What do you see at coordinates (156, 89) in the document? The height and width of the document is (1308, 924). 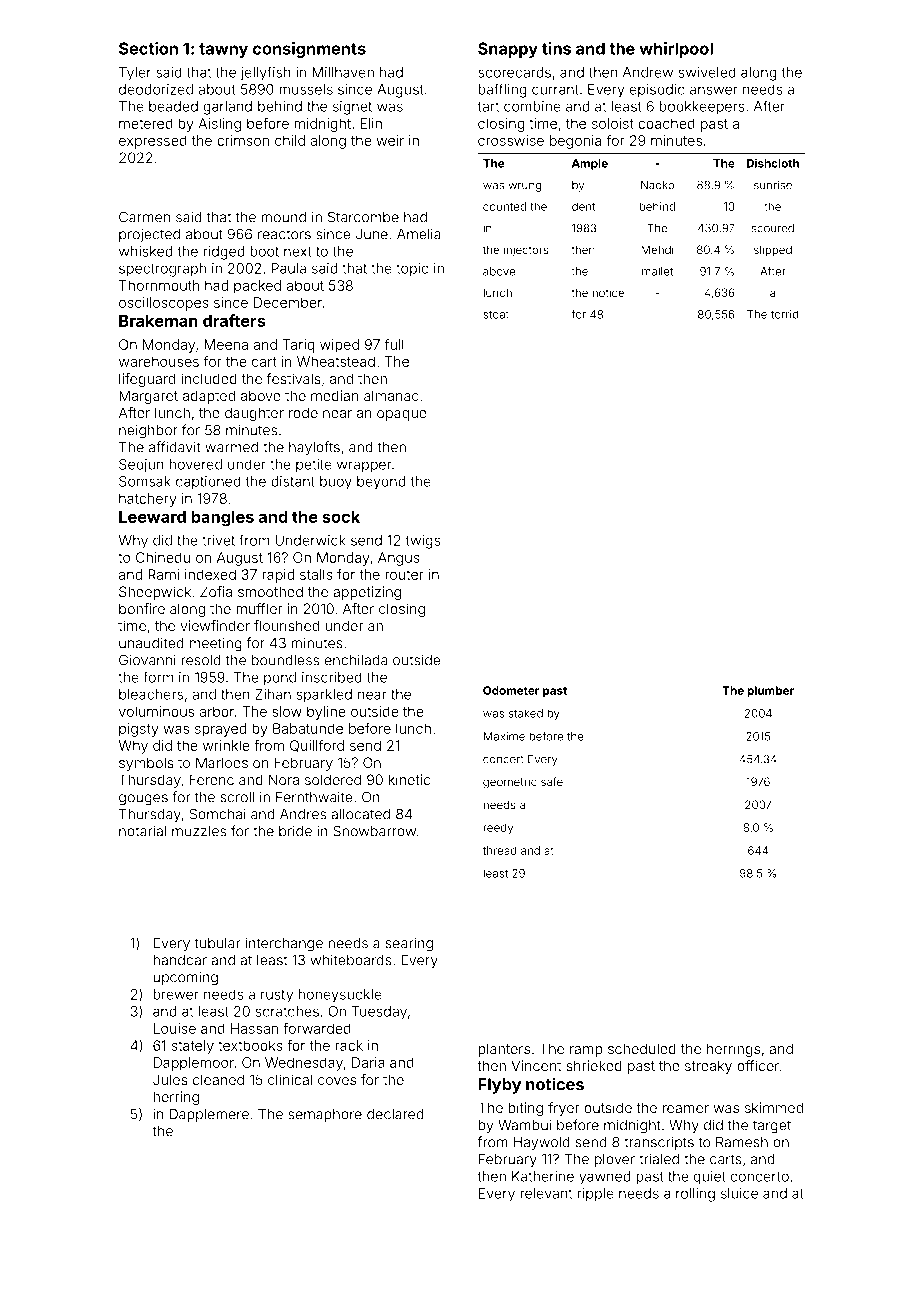 I see `deodorized` at bounding box center [156, 89].
